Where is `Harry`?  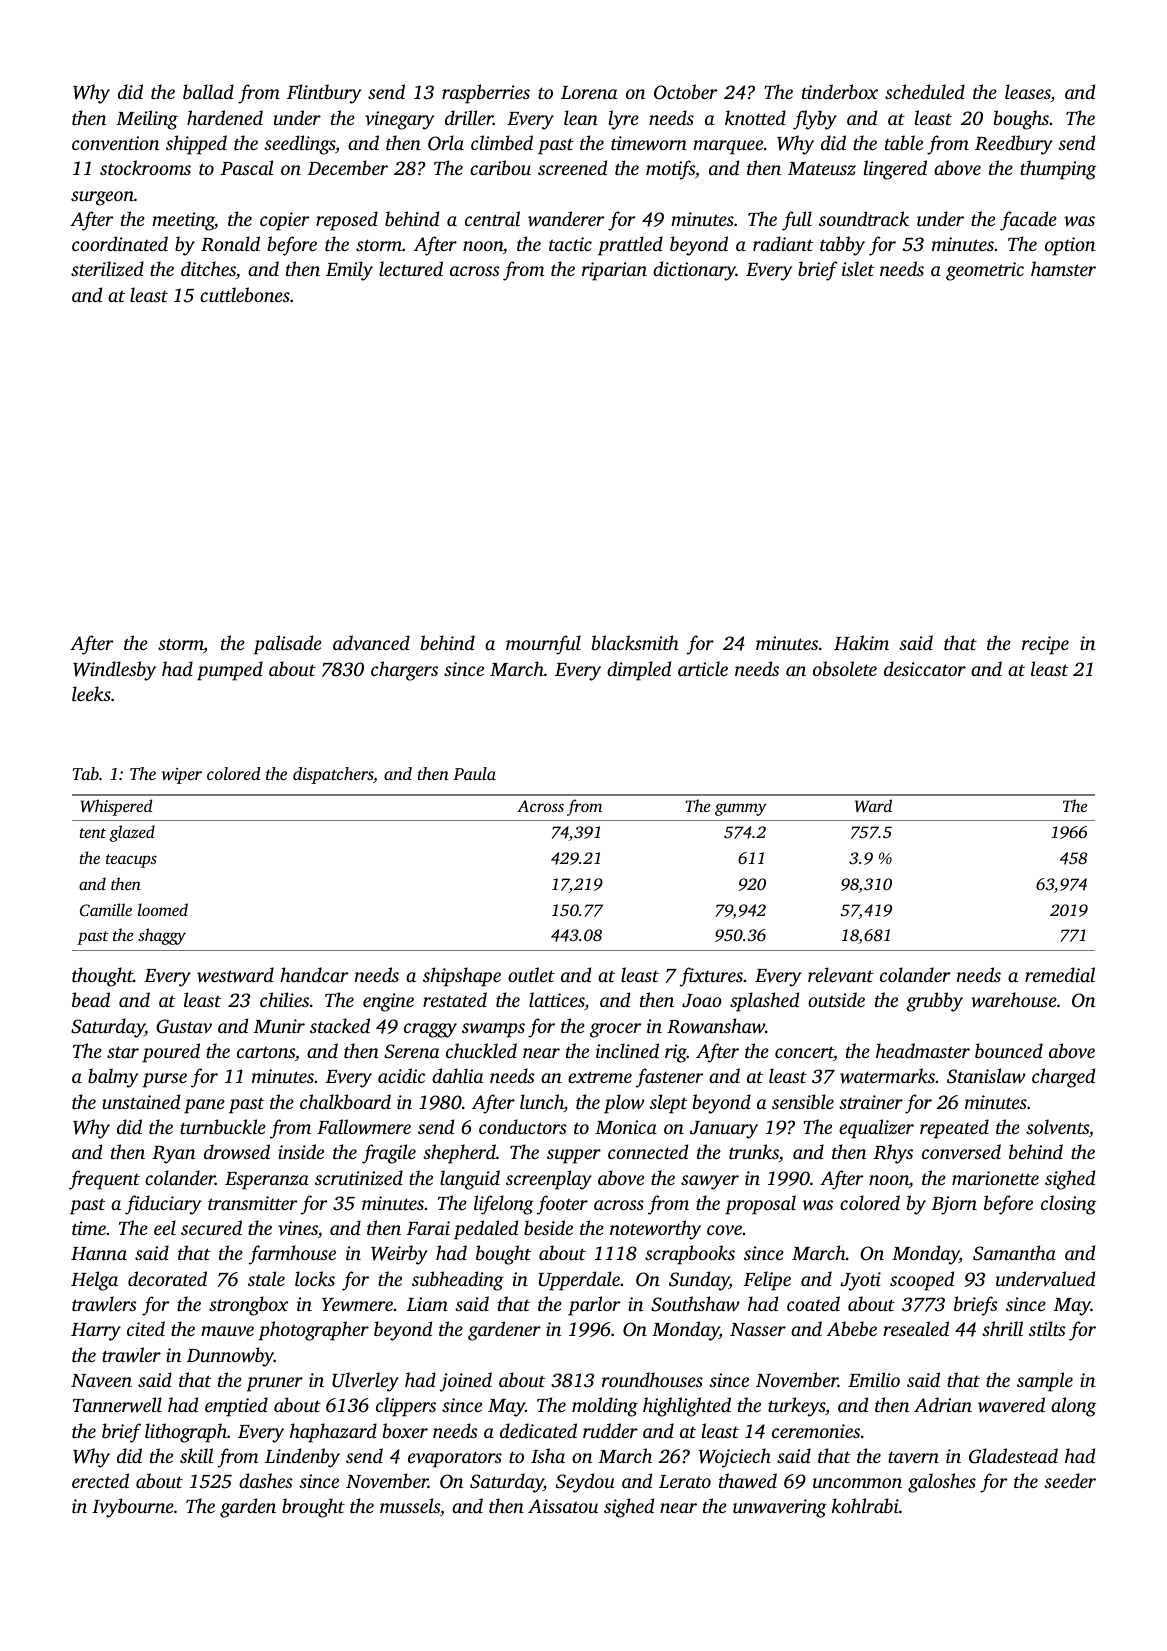
Harry is located at coordinates (96, 1332).
